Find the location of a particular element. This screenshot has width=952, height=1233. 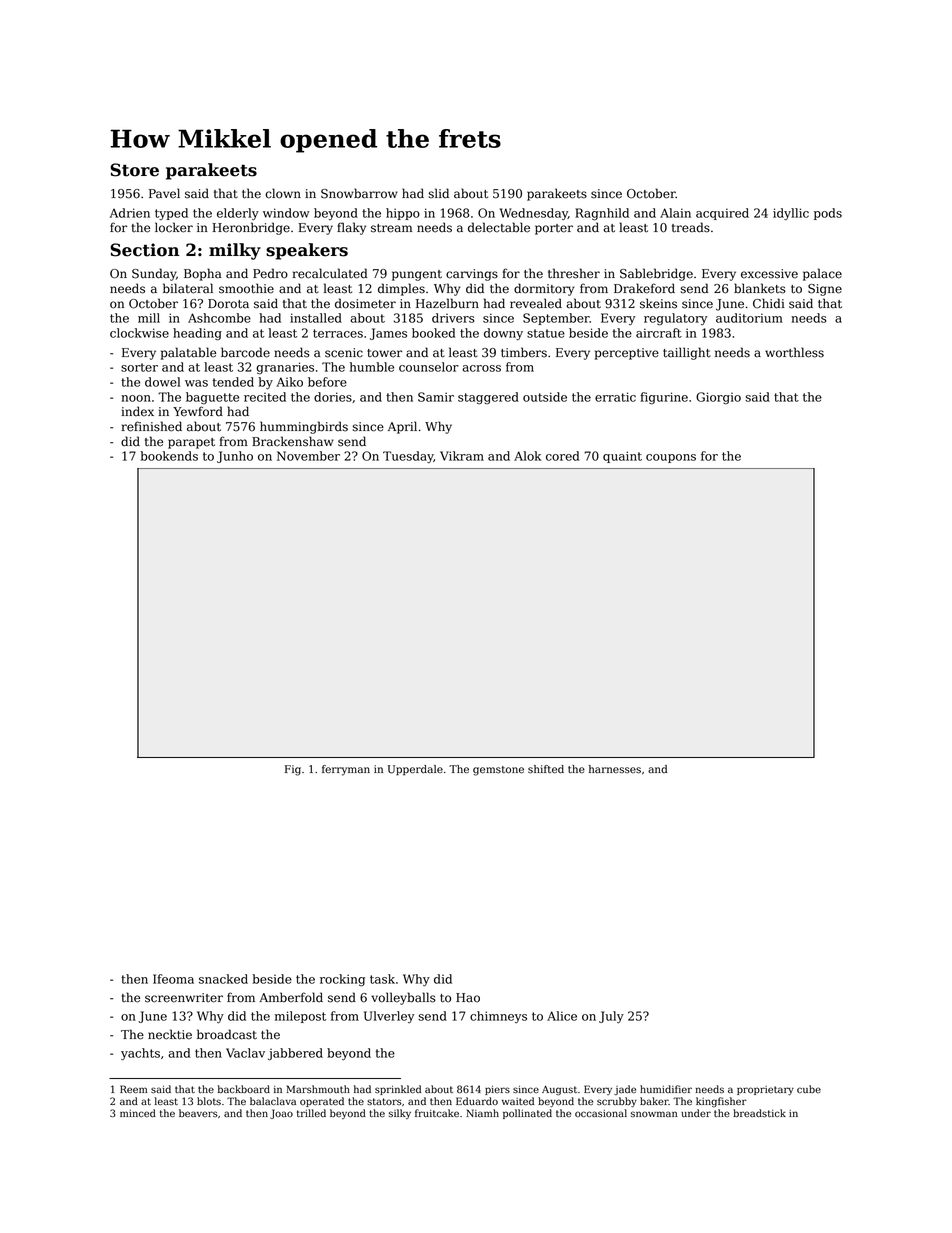

Alain is located at coordinates (675, 213).
